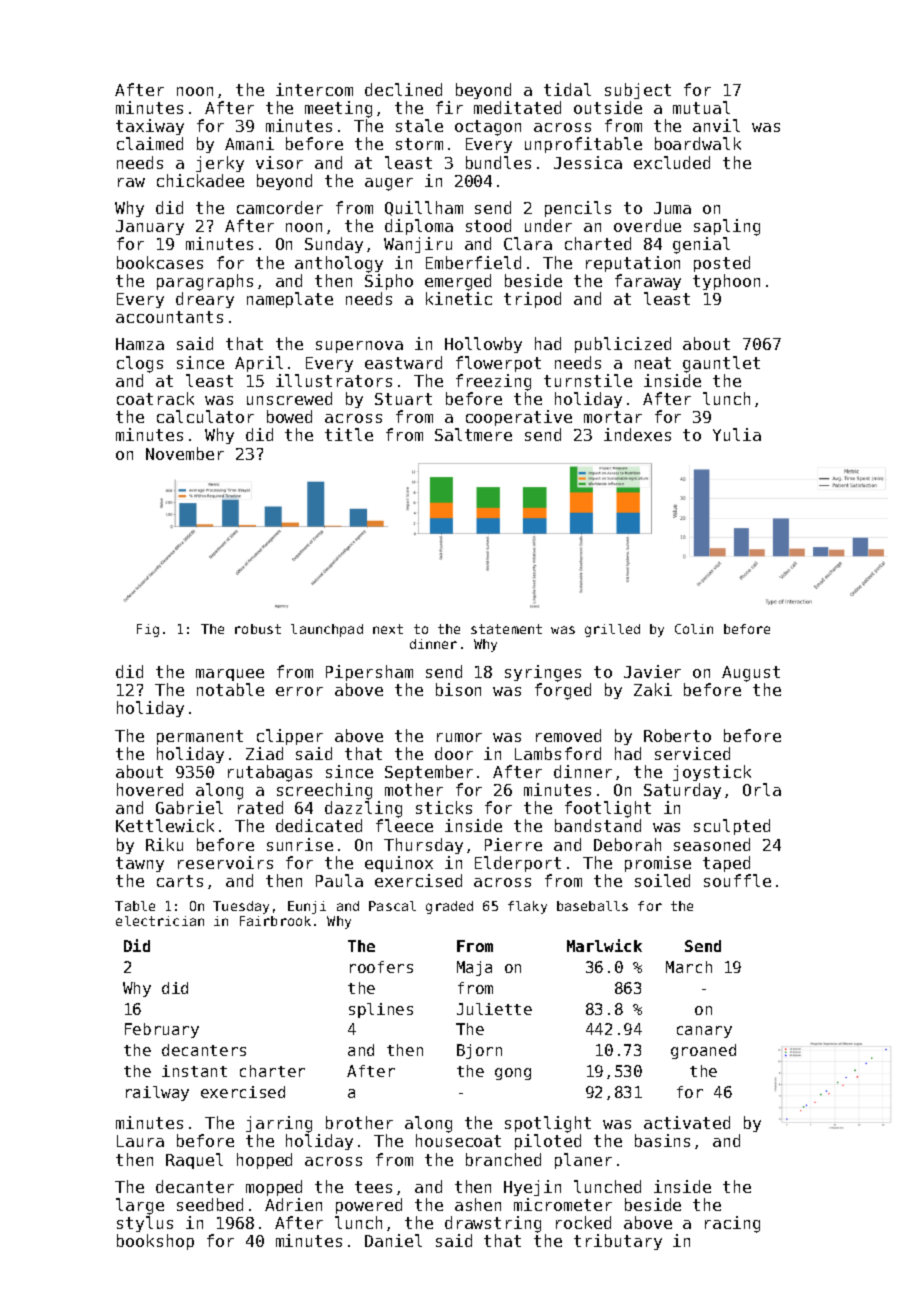 The height and width of the screenshot is (1316, 908). I want to click on activated, so click(687, 1122).
